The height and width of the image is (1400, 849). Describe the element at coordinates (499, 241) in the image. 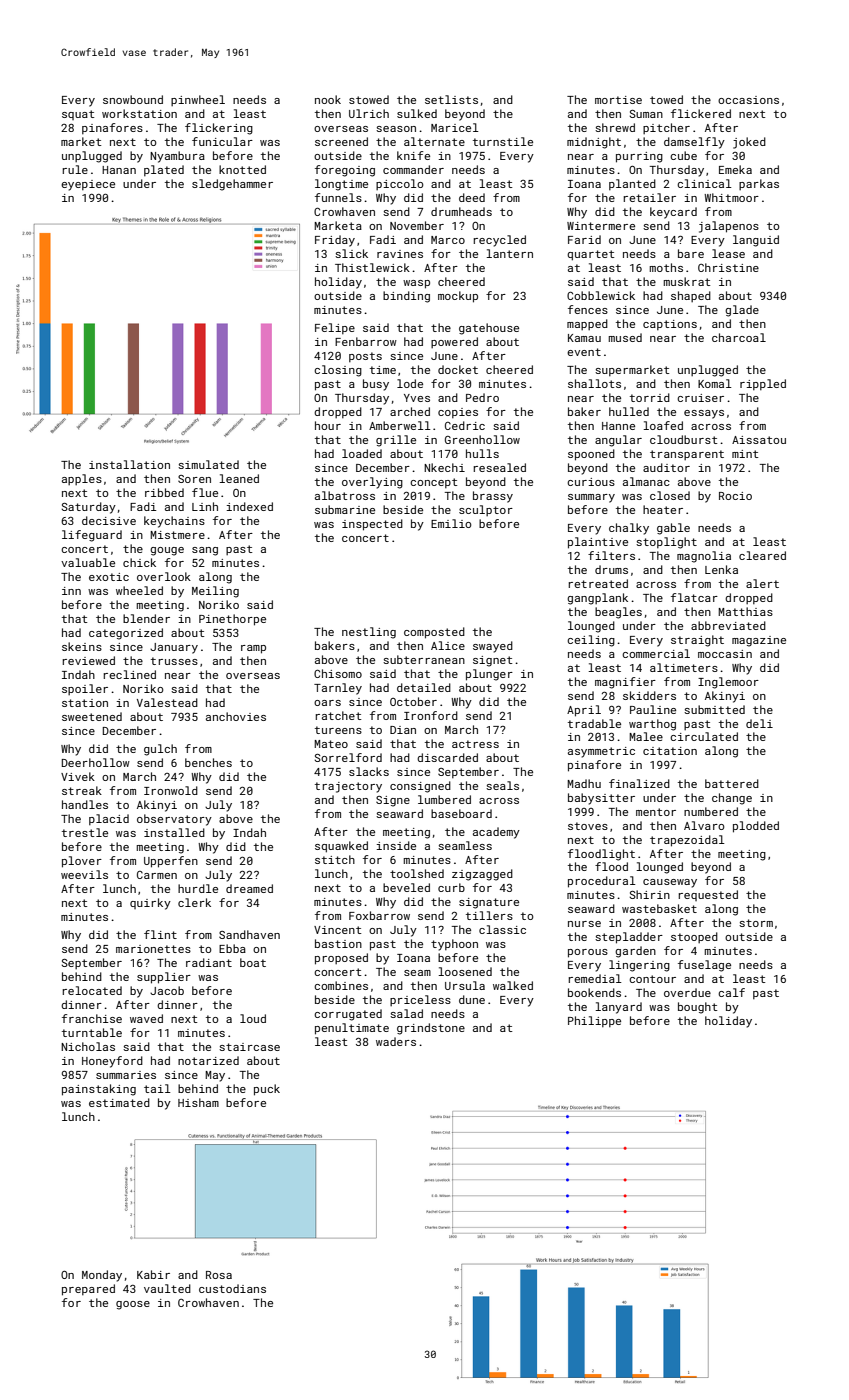

I see `recycled` at that location.
